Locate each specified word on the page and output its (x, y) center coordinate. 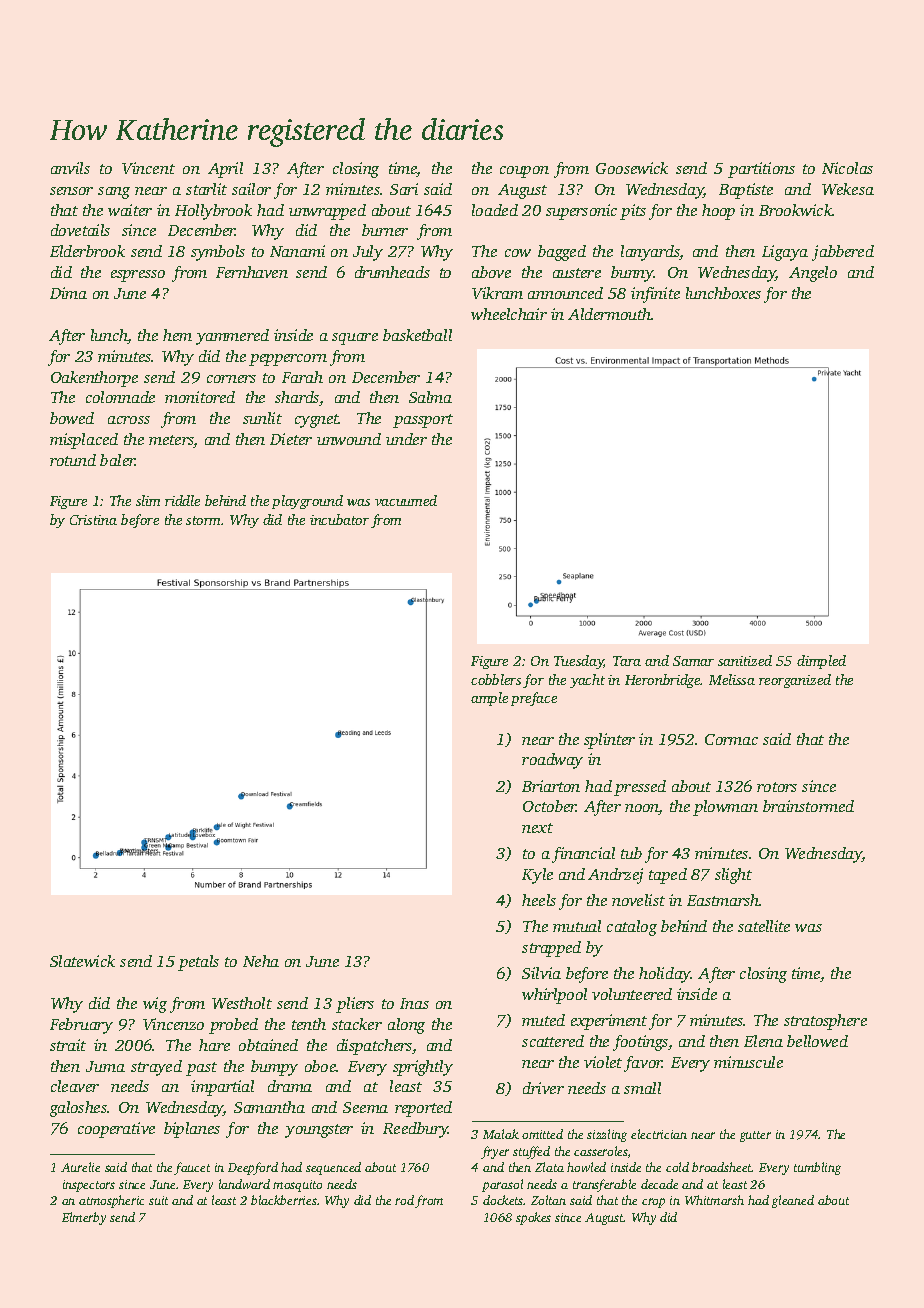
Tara (627, 661)
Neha (261, 961)
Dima (68, 293)
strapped (551, 949)
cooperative (116, 1130)
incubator (339, 519)
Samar (693, 661)
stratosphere (825, 1022)
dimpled (821, 662)
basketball (417, 335)
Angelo (813, 274)
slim (148, 500)
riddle (182, 500)
